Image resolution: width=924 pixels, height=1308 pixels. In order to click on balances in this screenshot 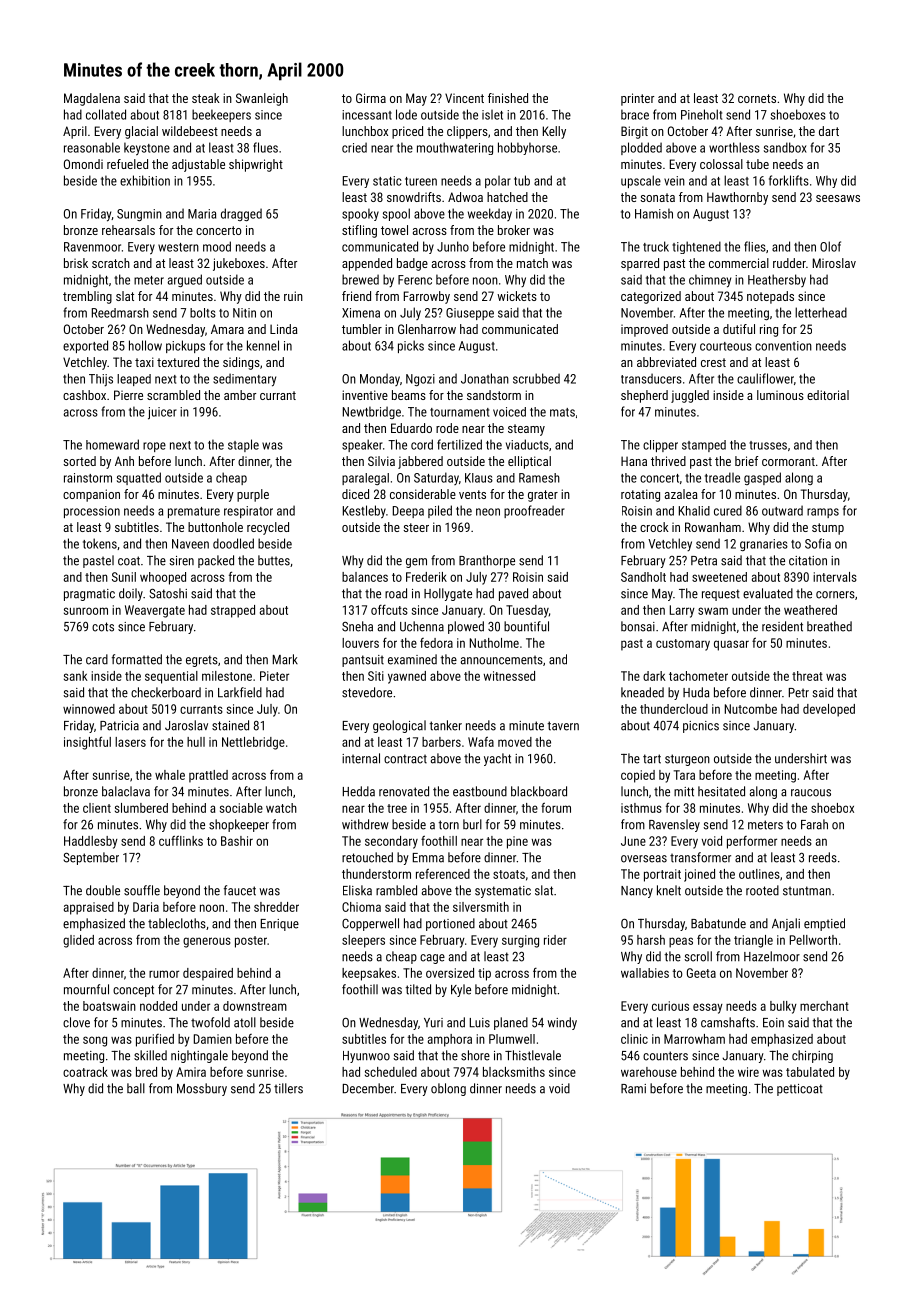, I will do `click(365, 577)`.
